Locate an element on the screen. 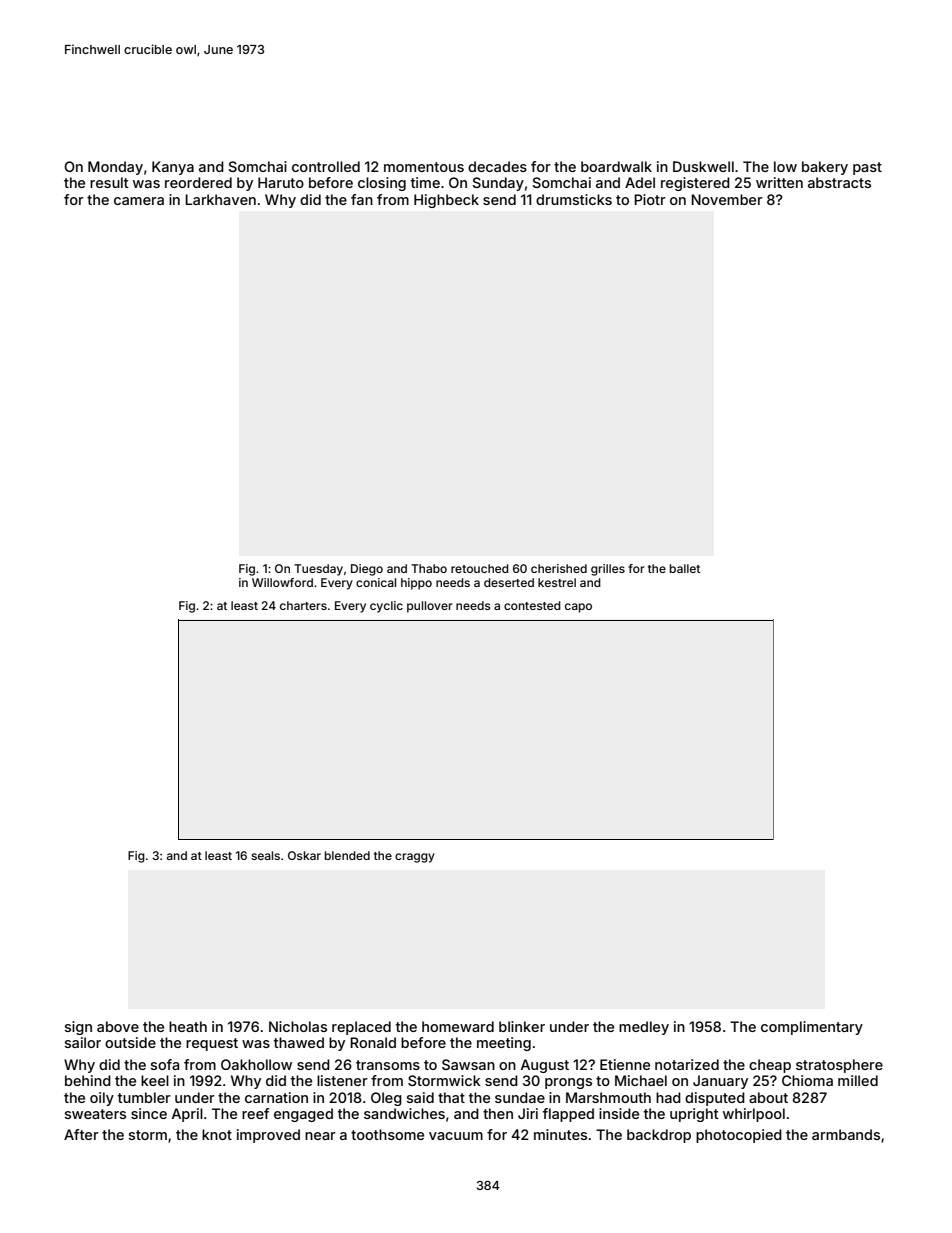 This screenshot has height=1233, width=952. ballet is located at coordinates (685, 568).
